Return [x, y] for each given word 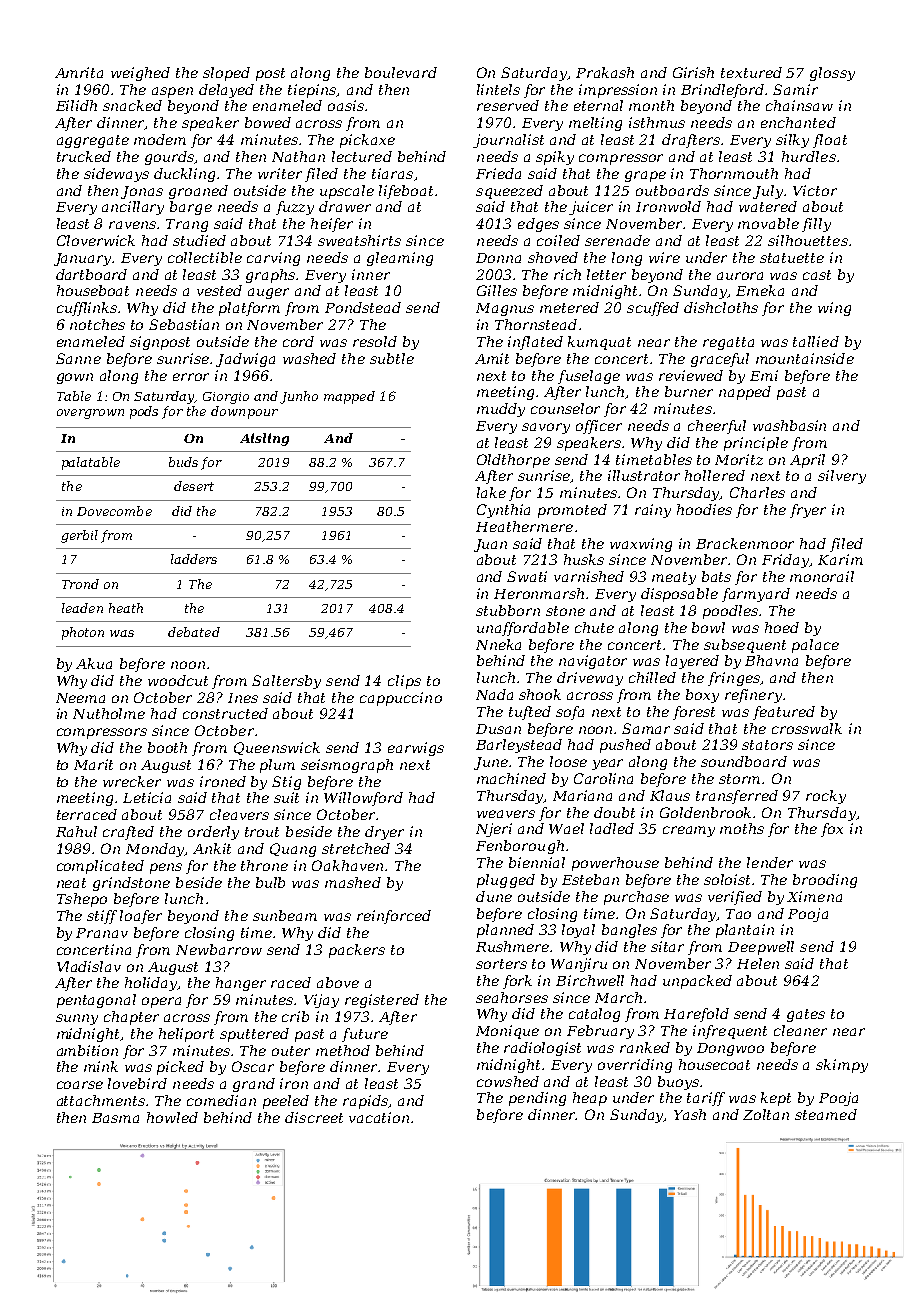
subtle [392, 358]
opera [161, 1002]
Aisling [264, 439]
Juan [490, 545]
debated [194, 632]
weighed [140, 74]
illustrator [644, 475]
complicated [100, 867]
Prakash [605, 72]
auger [268, 293]
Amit [492, 358]
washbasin [789, 425]
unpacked [697, 982]
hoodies [704, 509]
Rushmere [513, 946]
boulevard [401, 72]
